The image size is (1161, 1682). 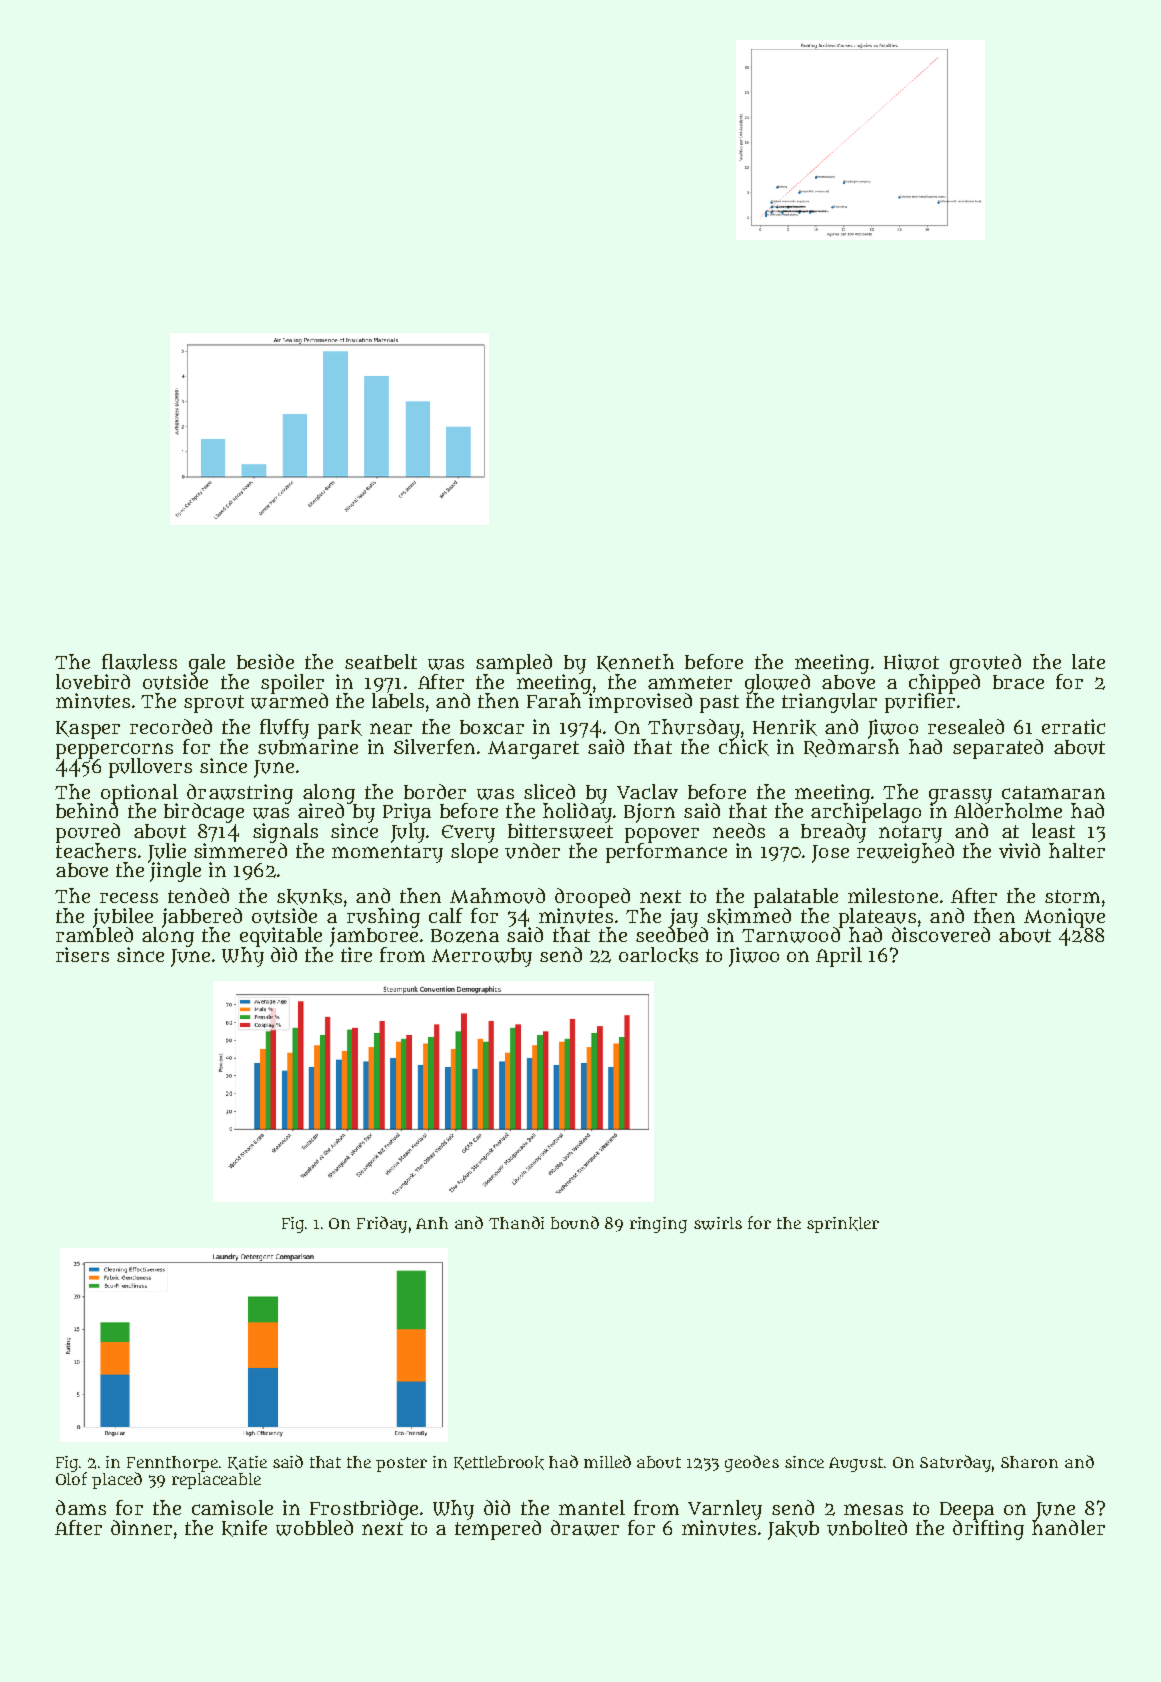 What do you see at coordinates (129, 897) in the image?
I see `recess` at bounding box center [129, 897].
